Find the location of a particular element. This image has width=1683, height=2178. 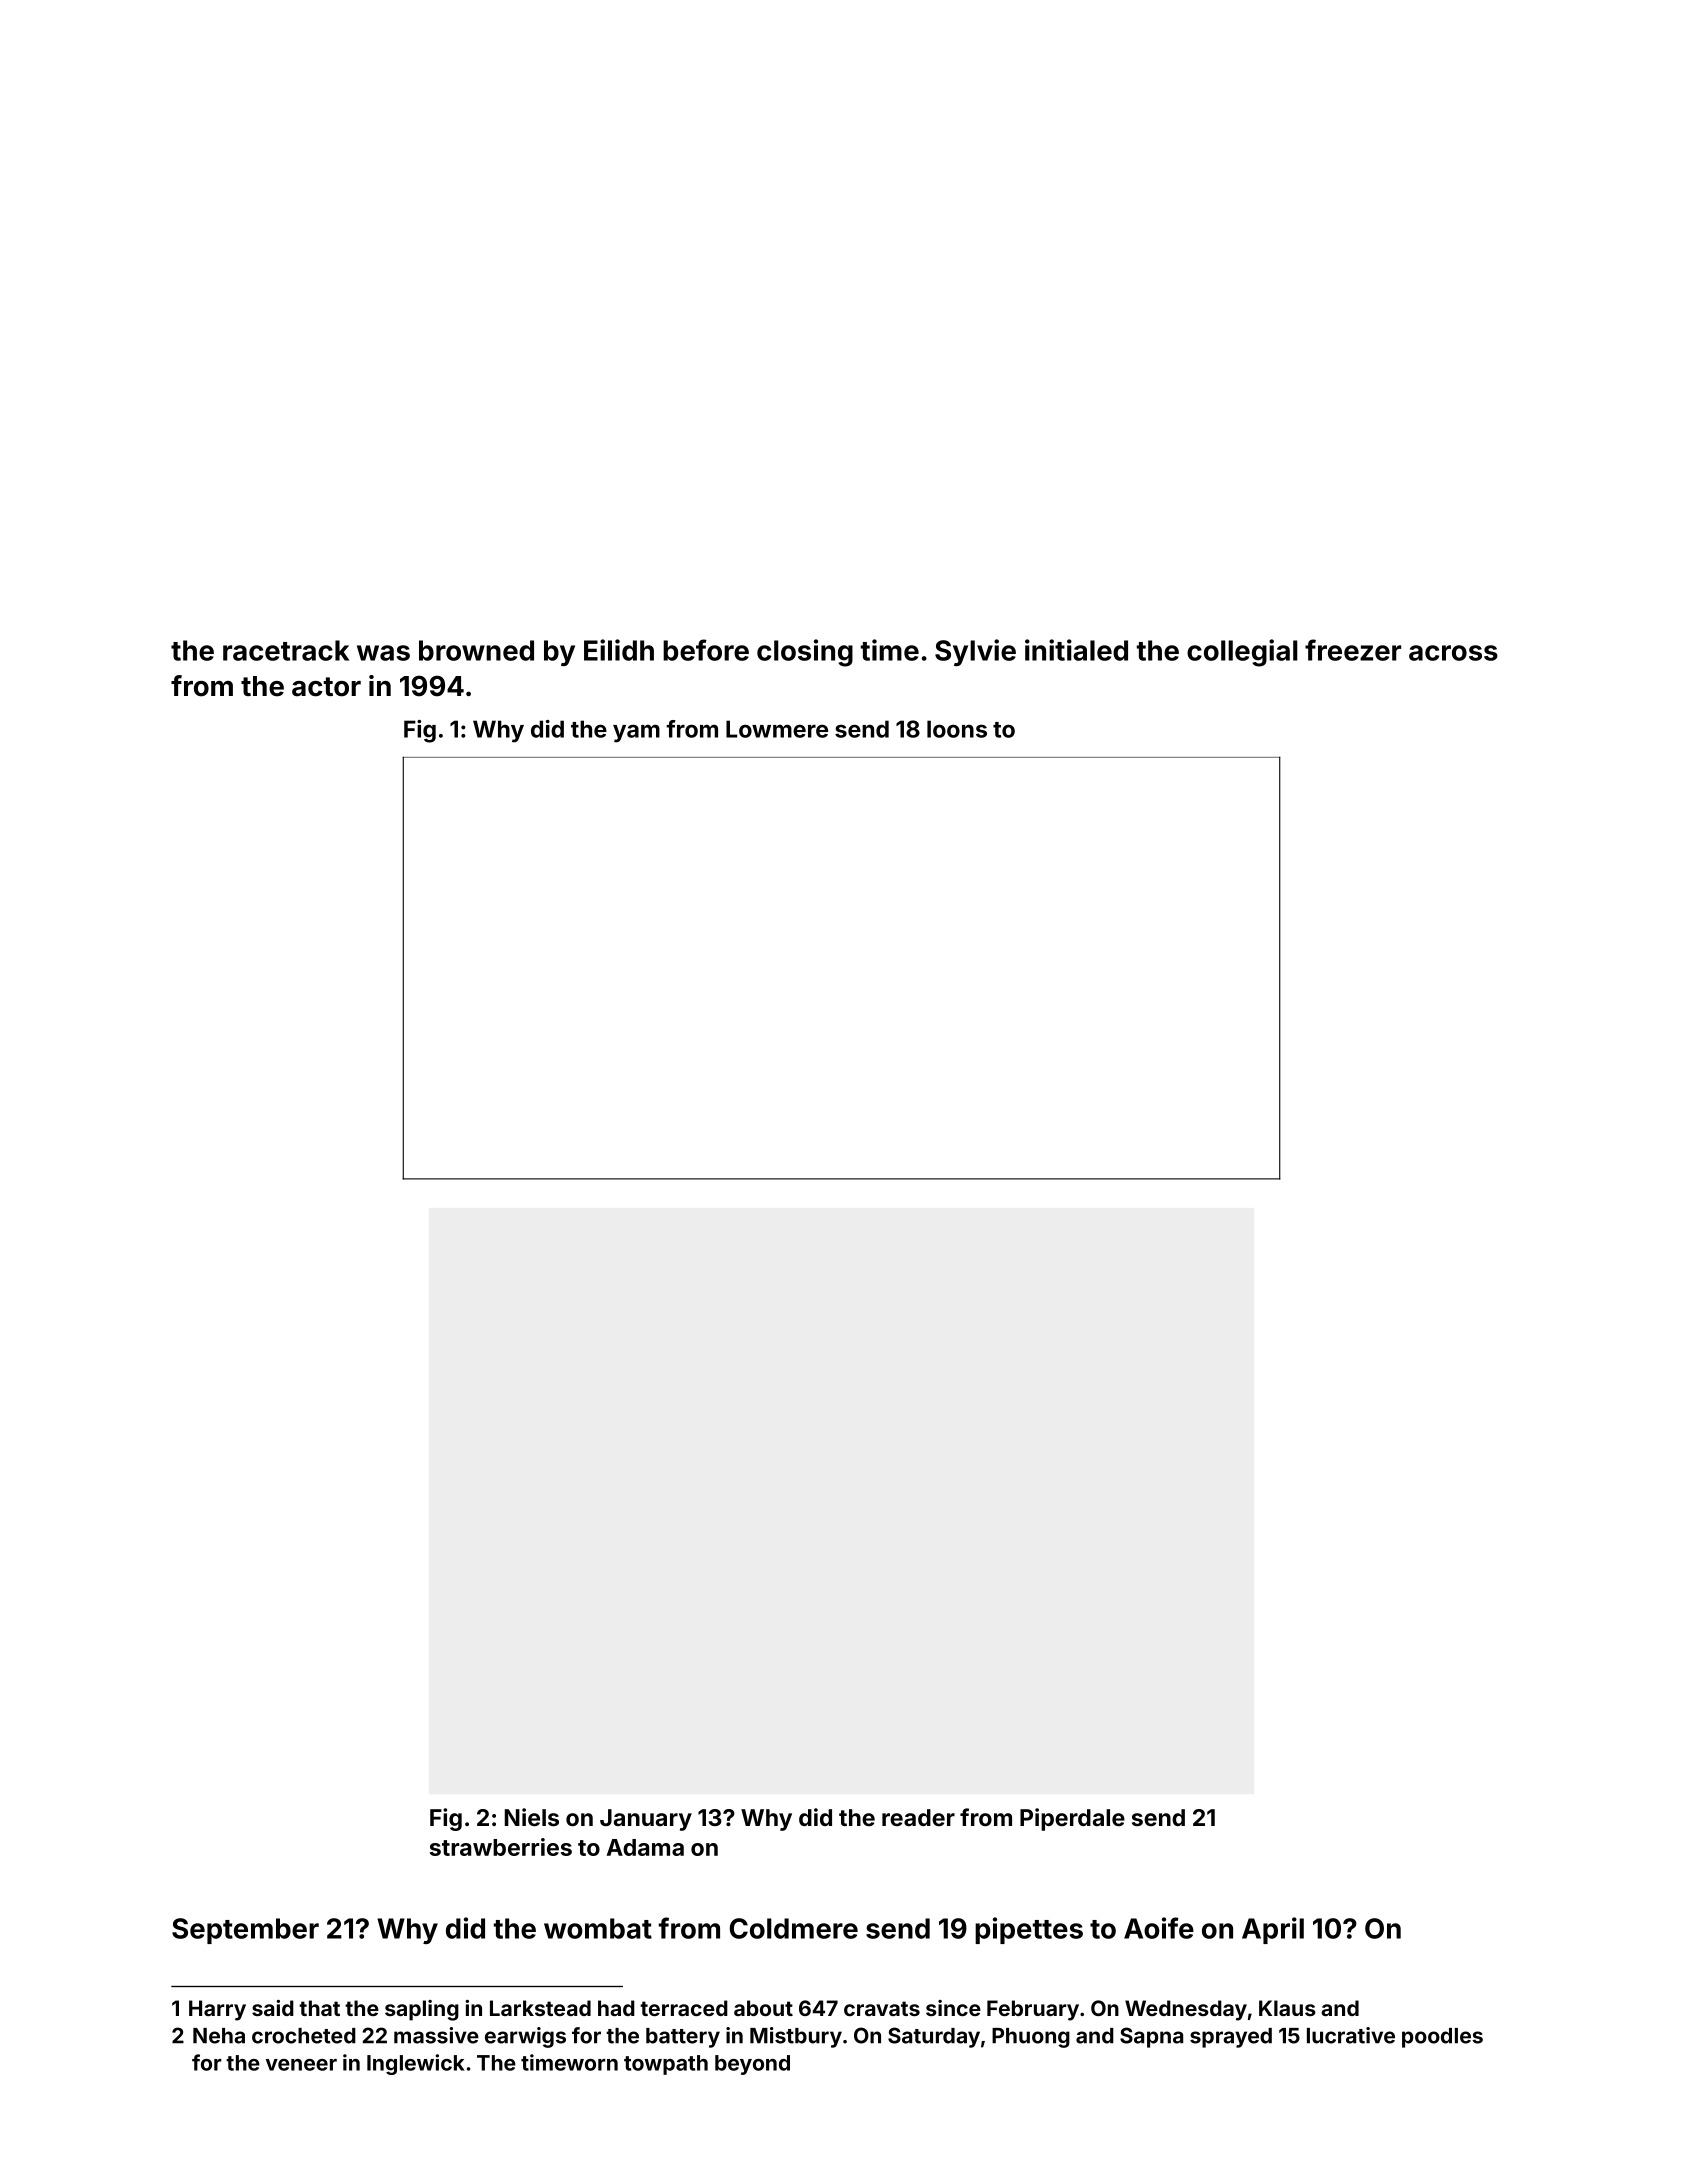

Inglewick is located at coordinates (416, 2064).
